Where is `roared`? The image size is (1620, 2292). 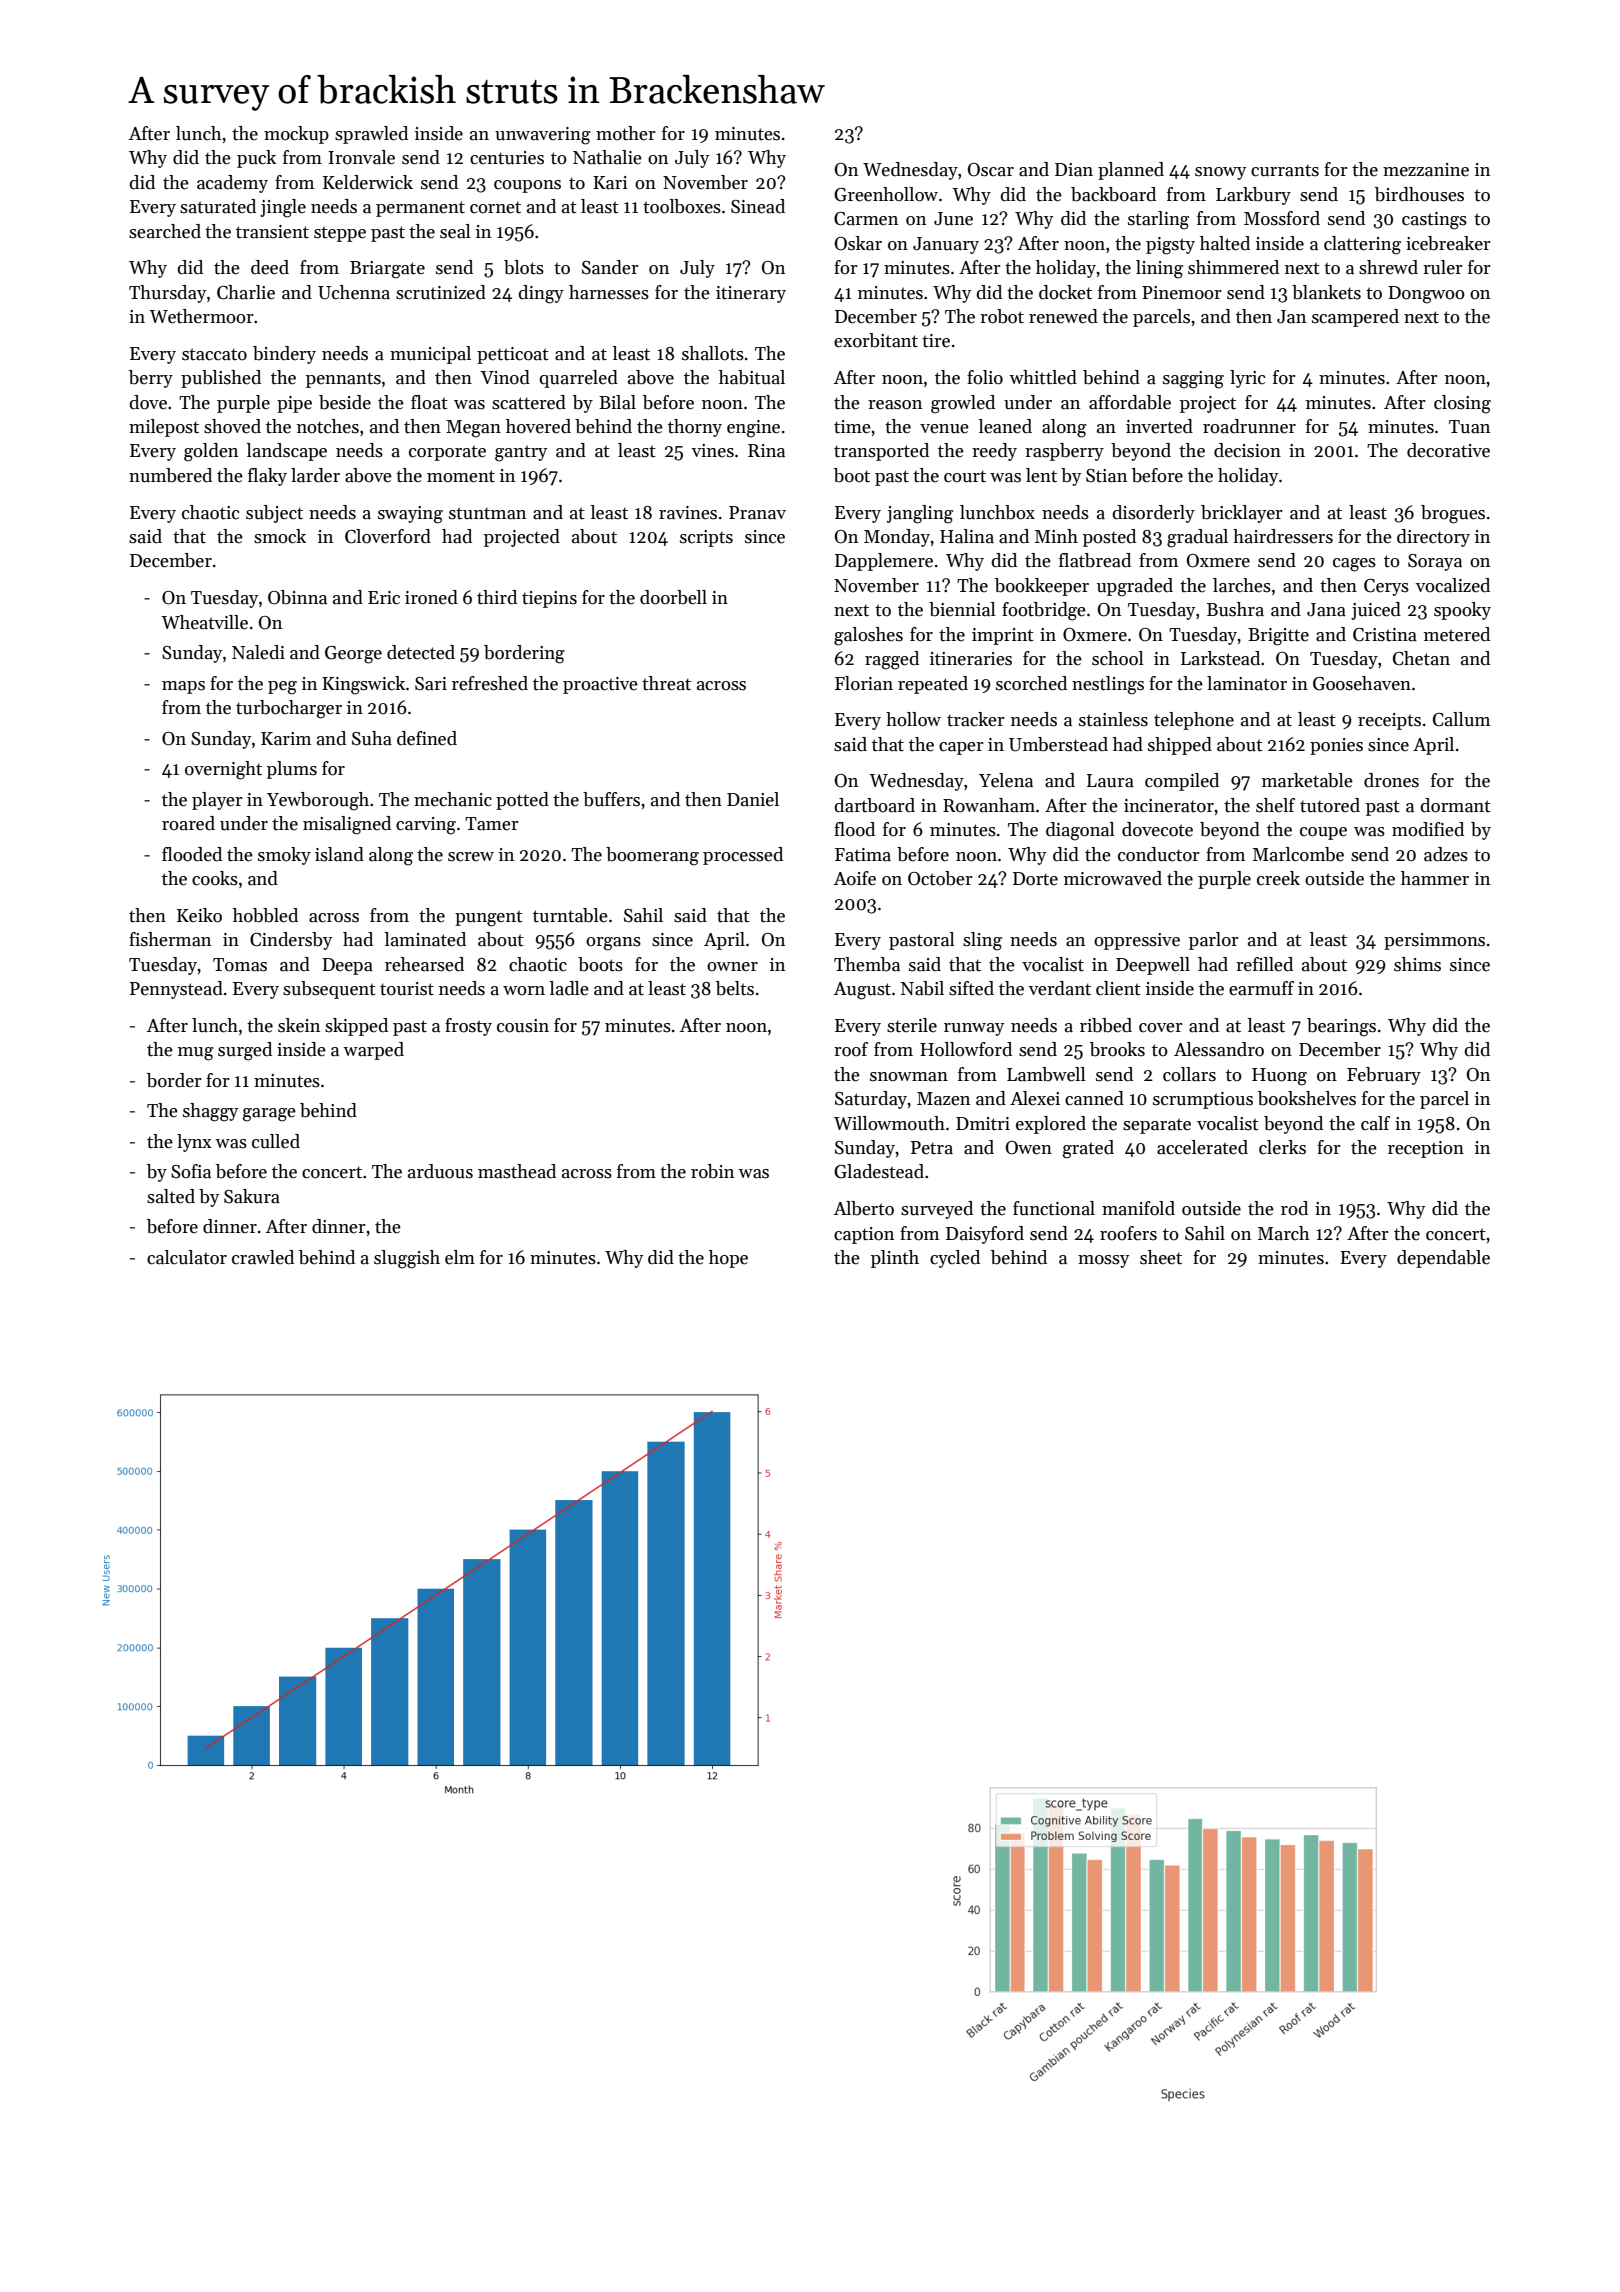 roared is located at coordinates (188, 823).
